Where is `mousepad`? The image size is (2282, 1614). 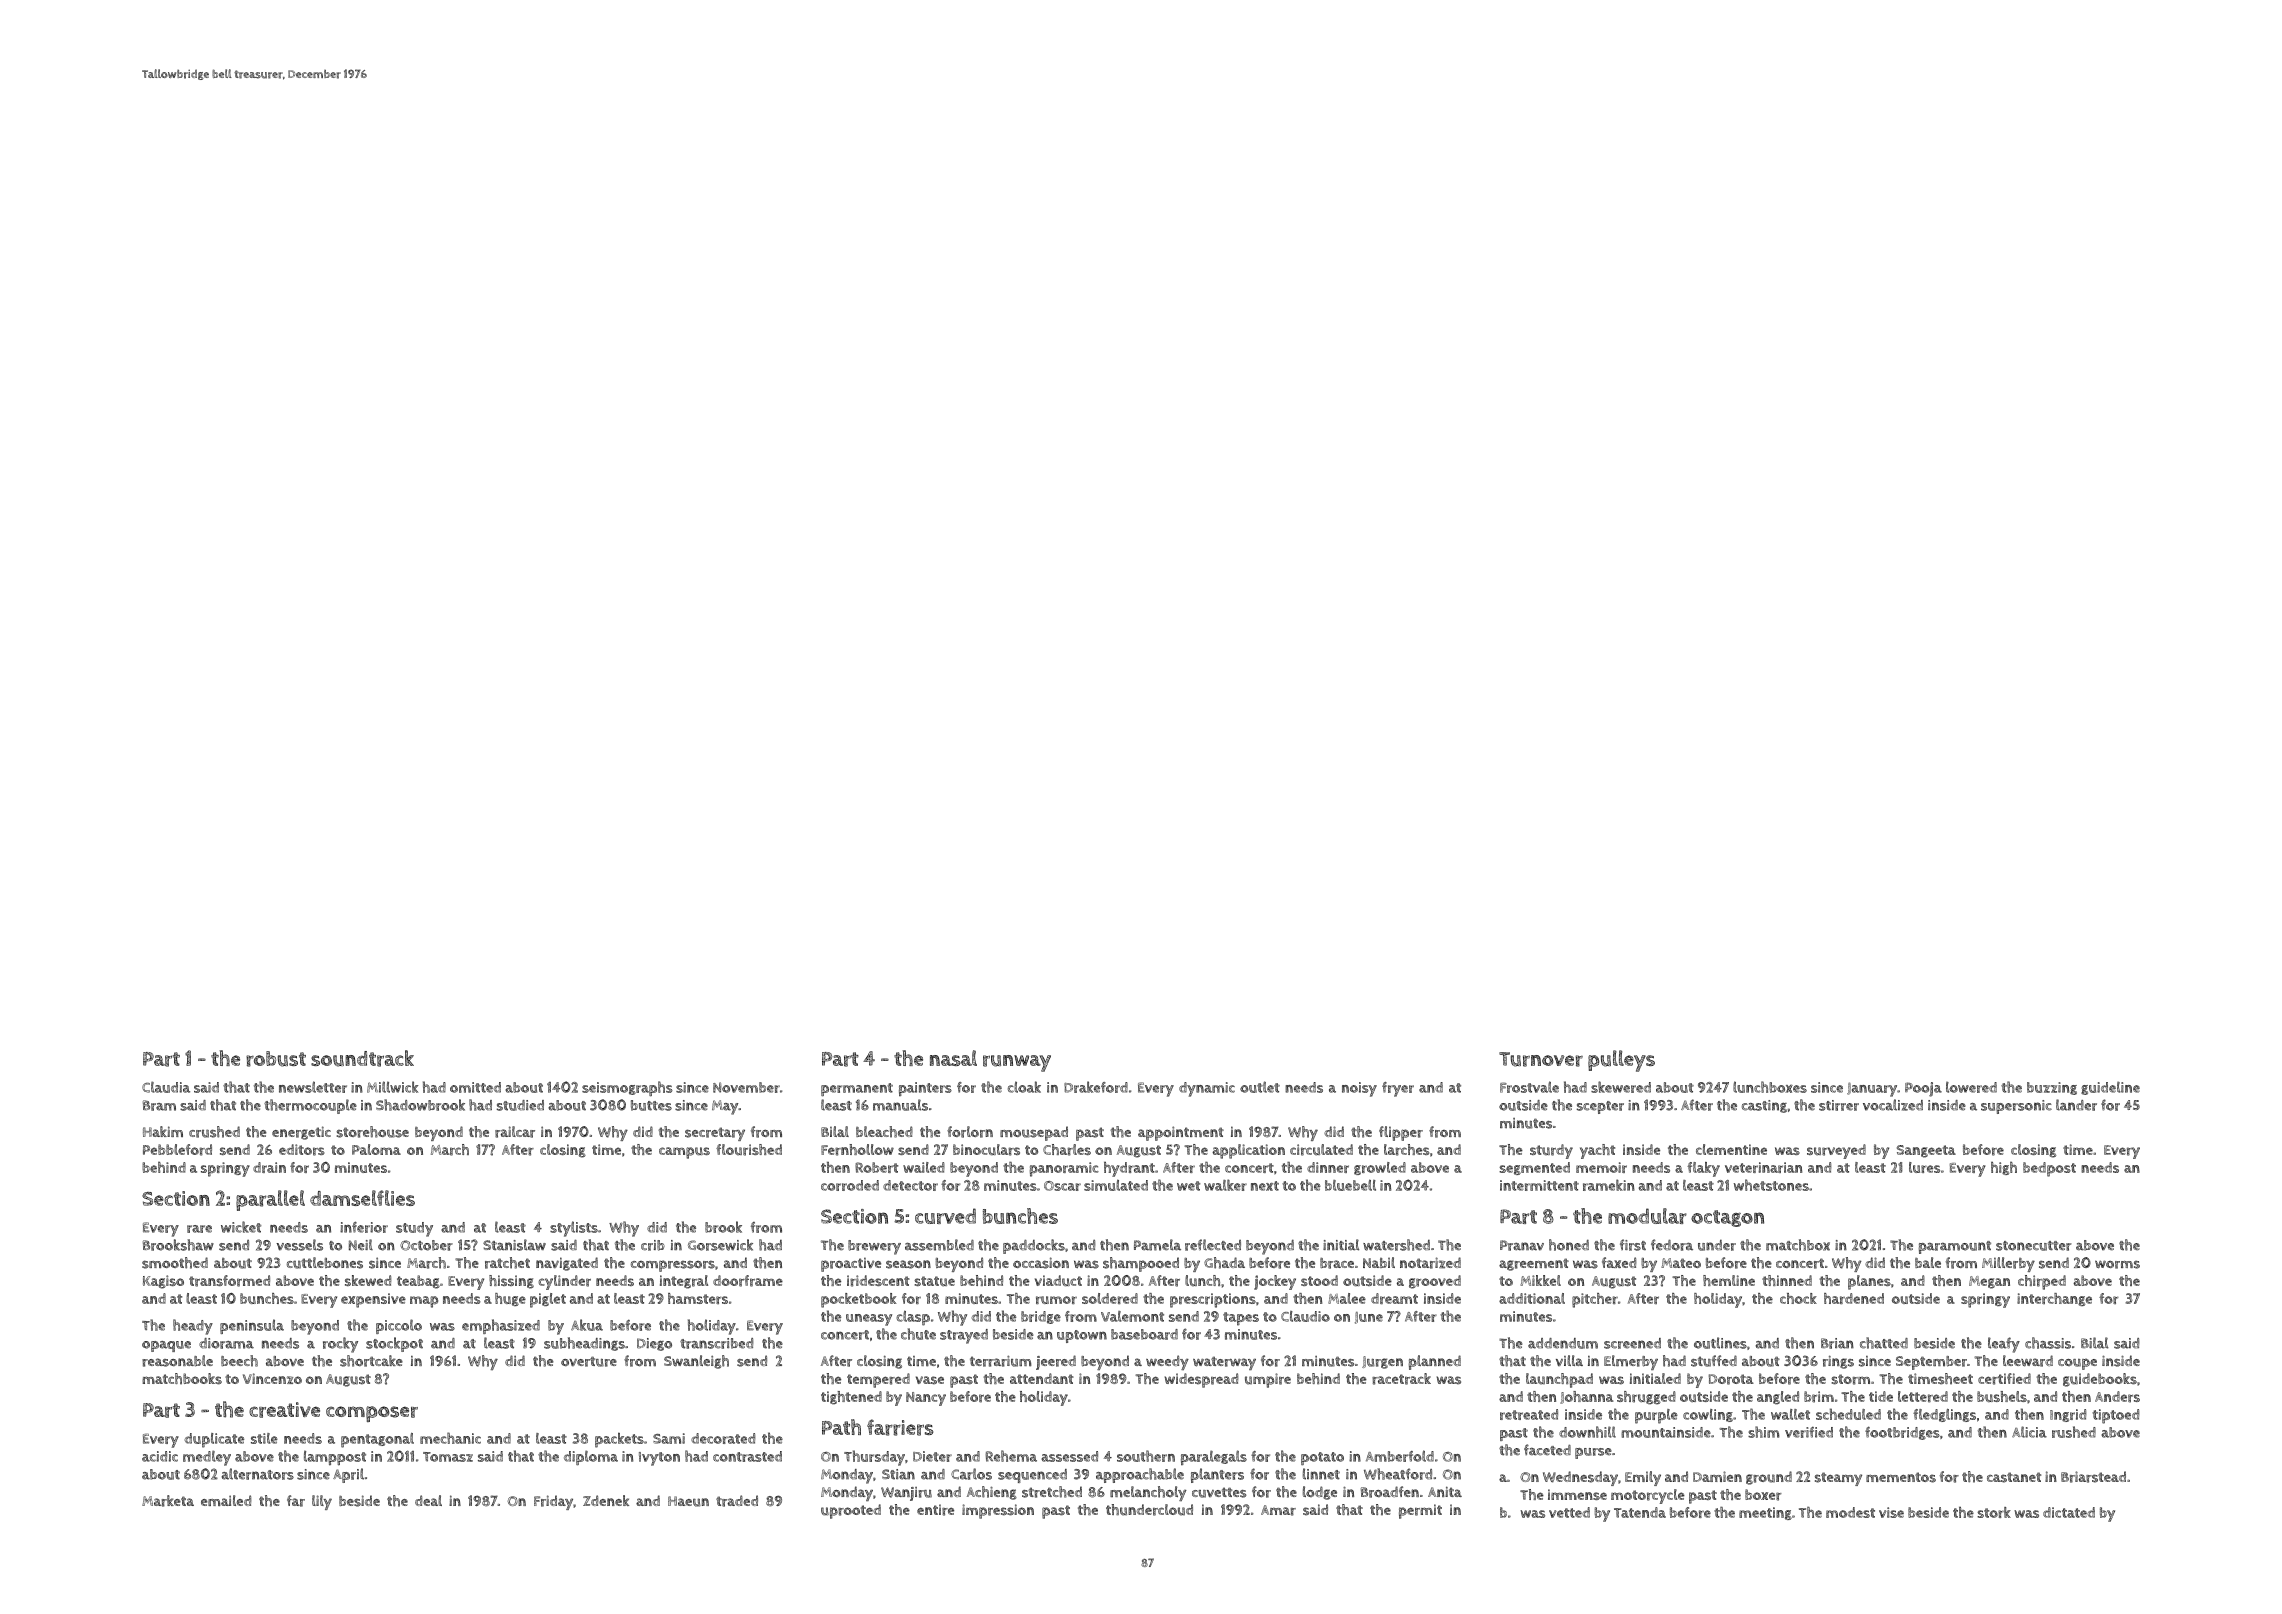
mousepad is located at coordinates (1034, 1133).
